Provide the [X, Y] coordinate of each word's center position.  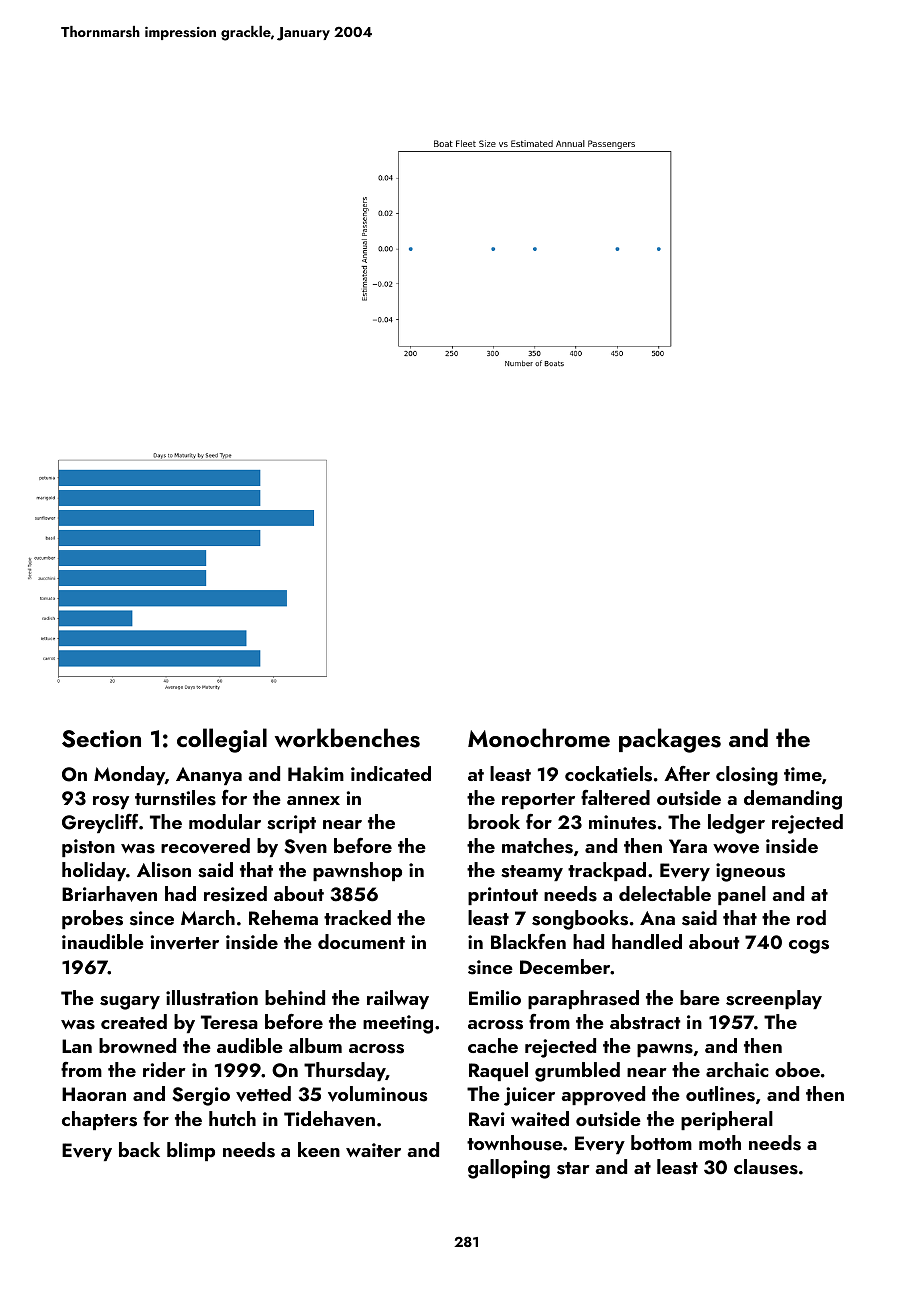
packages [670, 740]
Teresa [229, 1022]
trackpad [607, 871]
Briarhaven [109, 894]
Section [101, 739]
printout [503, 896]
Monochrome [539, 737]
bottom [661, 1142]
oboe [797, 1069]
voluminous [377, 1094]
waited [540, 1118]
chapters [99, 1120]
